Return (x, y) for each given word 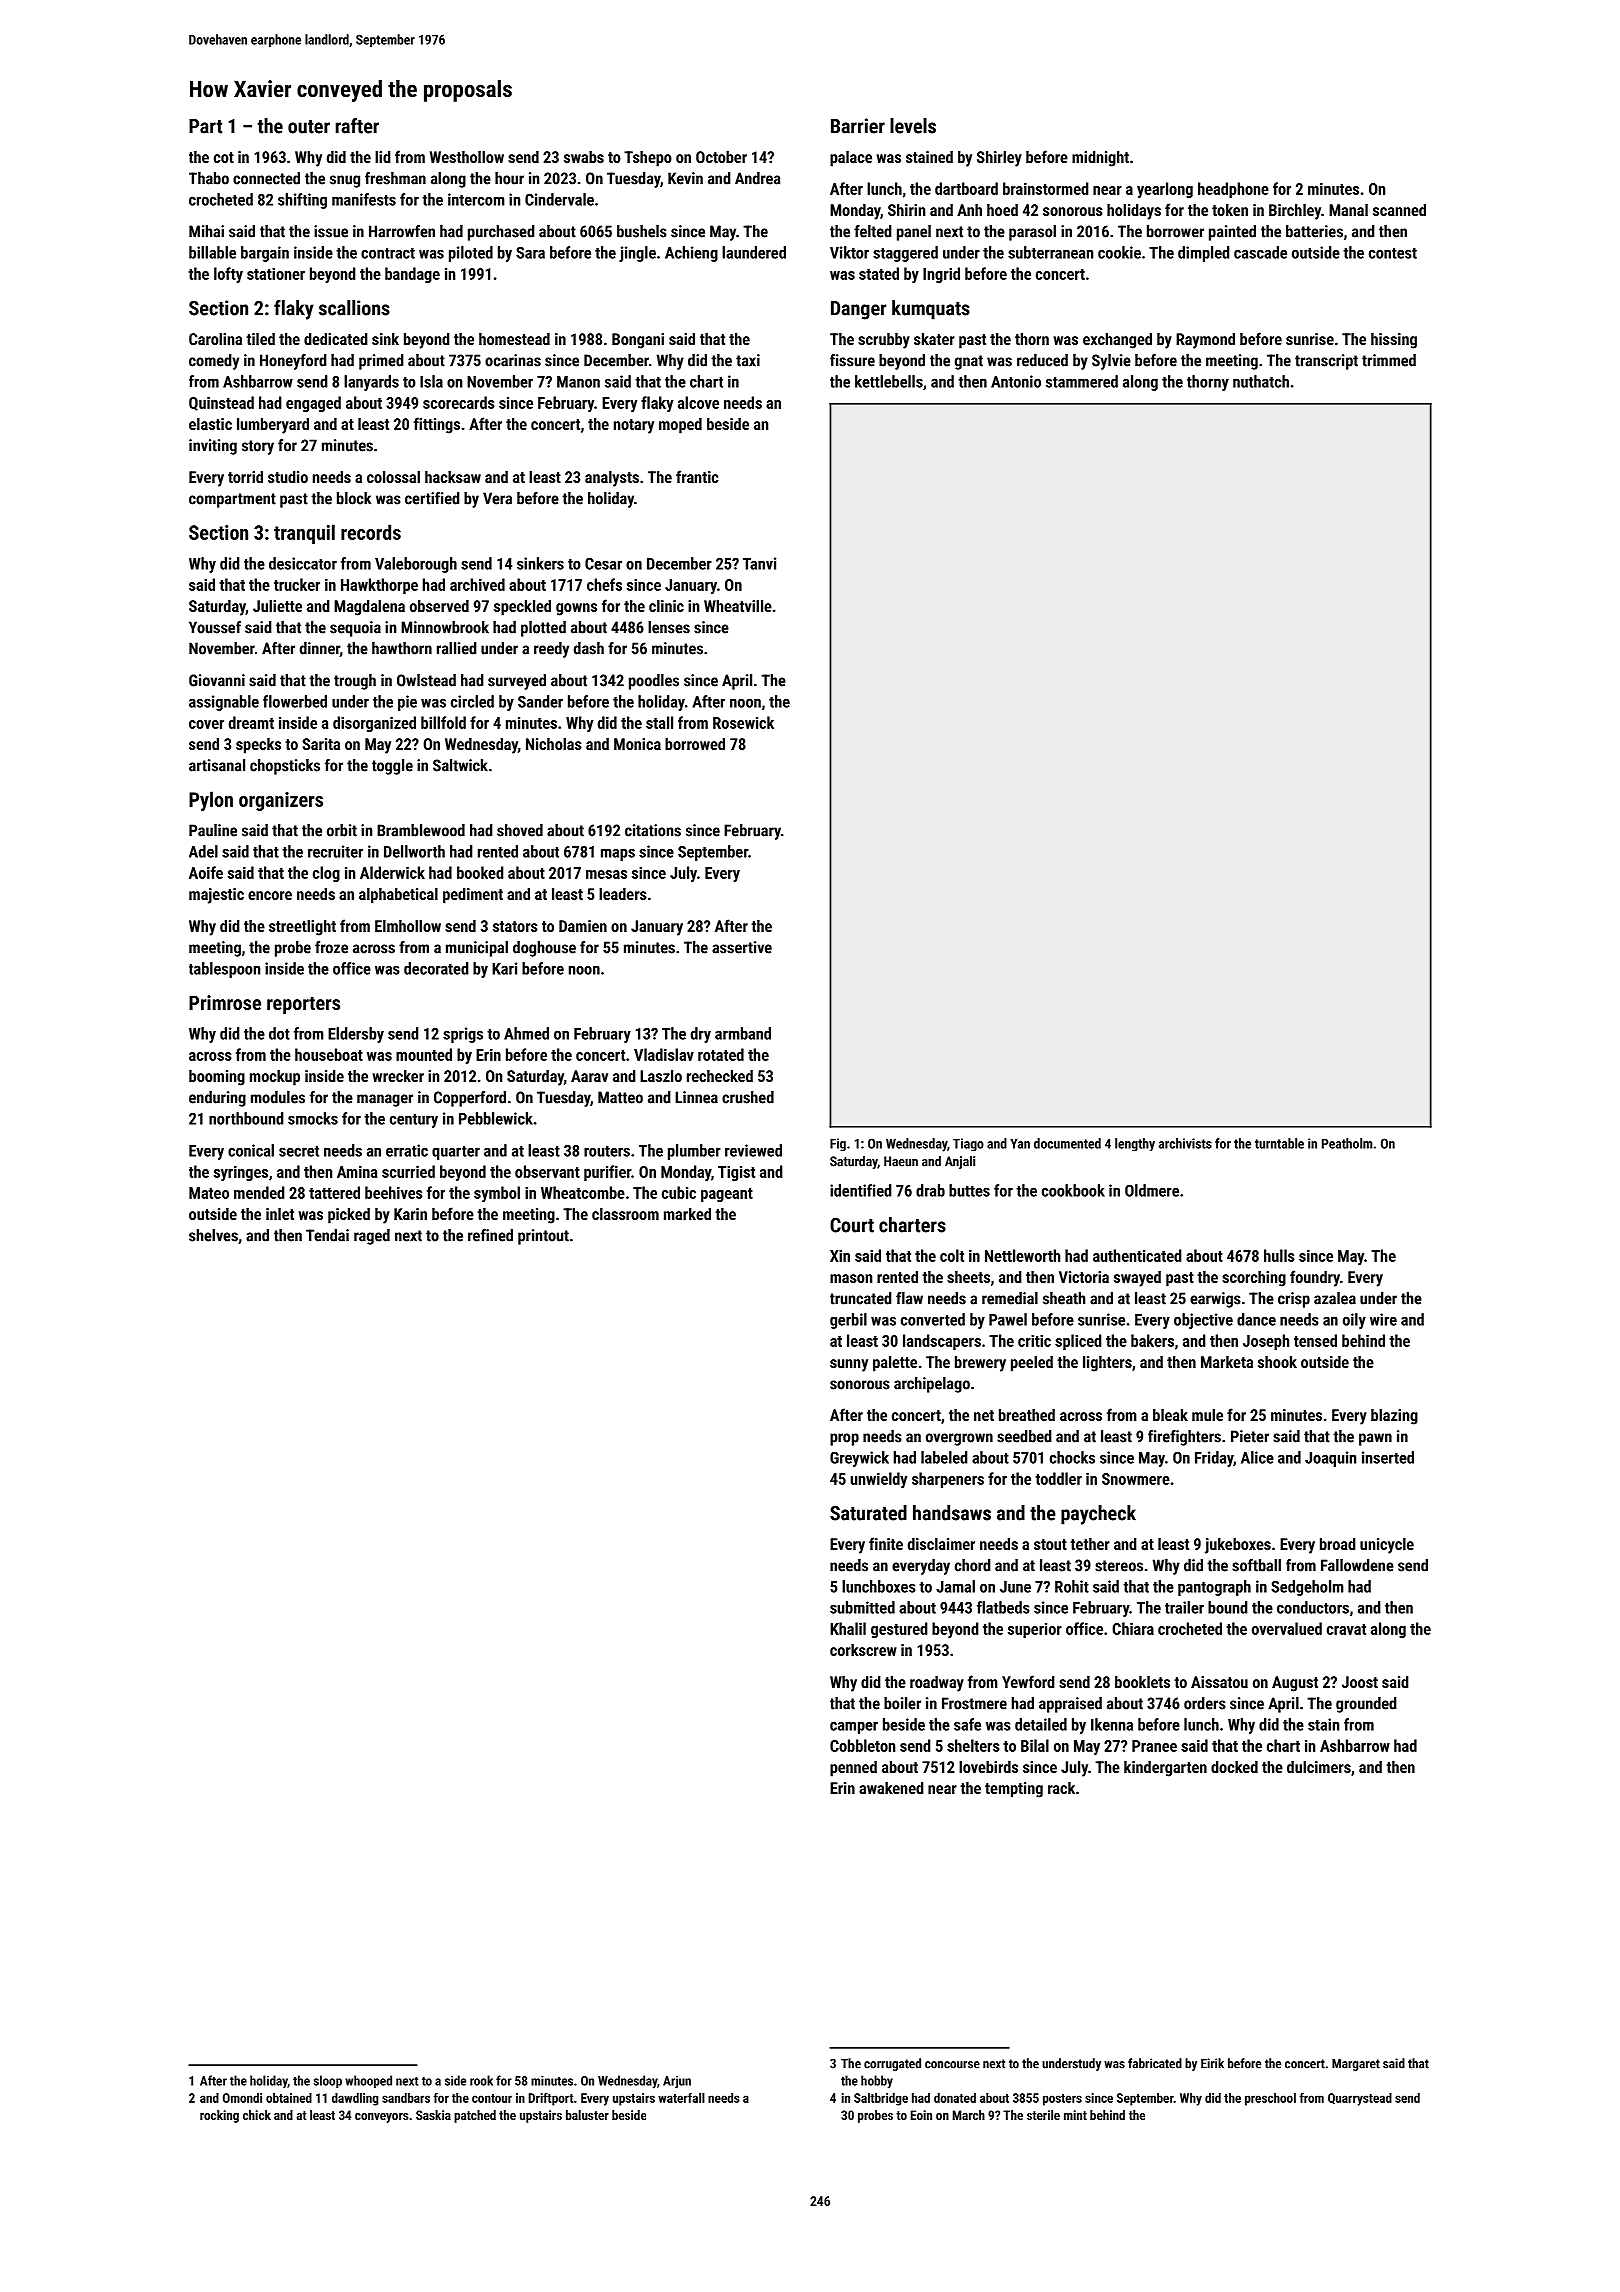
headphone (1233, 190)
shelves (213, 1235)
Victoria (1084, 1277)
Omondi (242, 2098)
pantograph (1214, 1588)
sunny (849, 1365)
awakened (891, 1787)
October (721, 156)
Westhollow (467, 156)
